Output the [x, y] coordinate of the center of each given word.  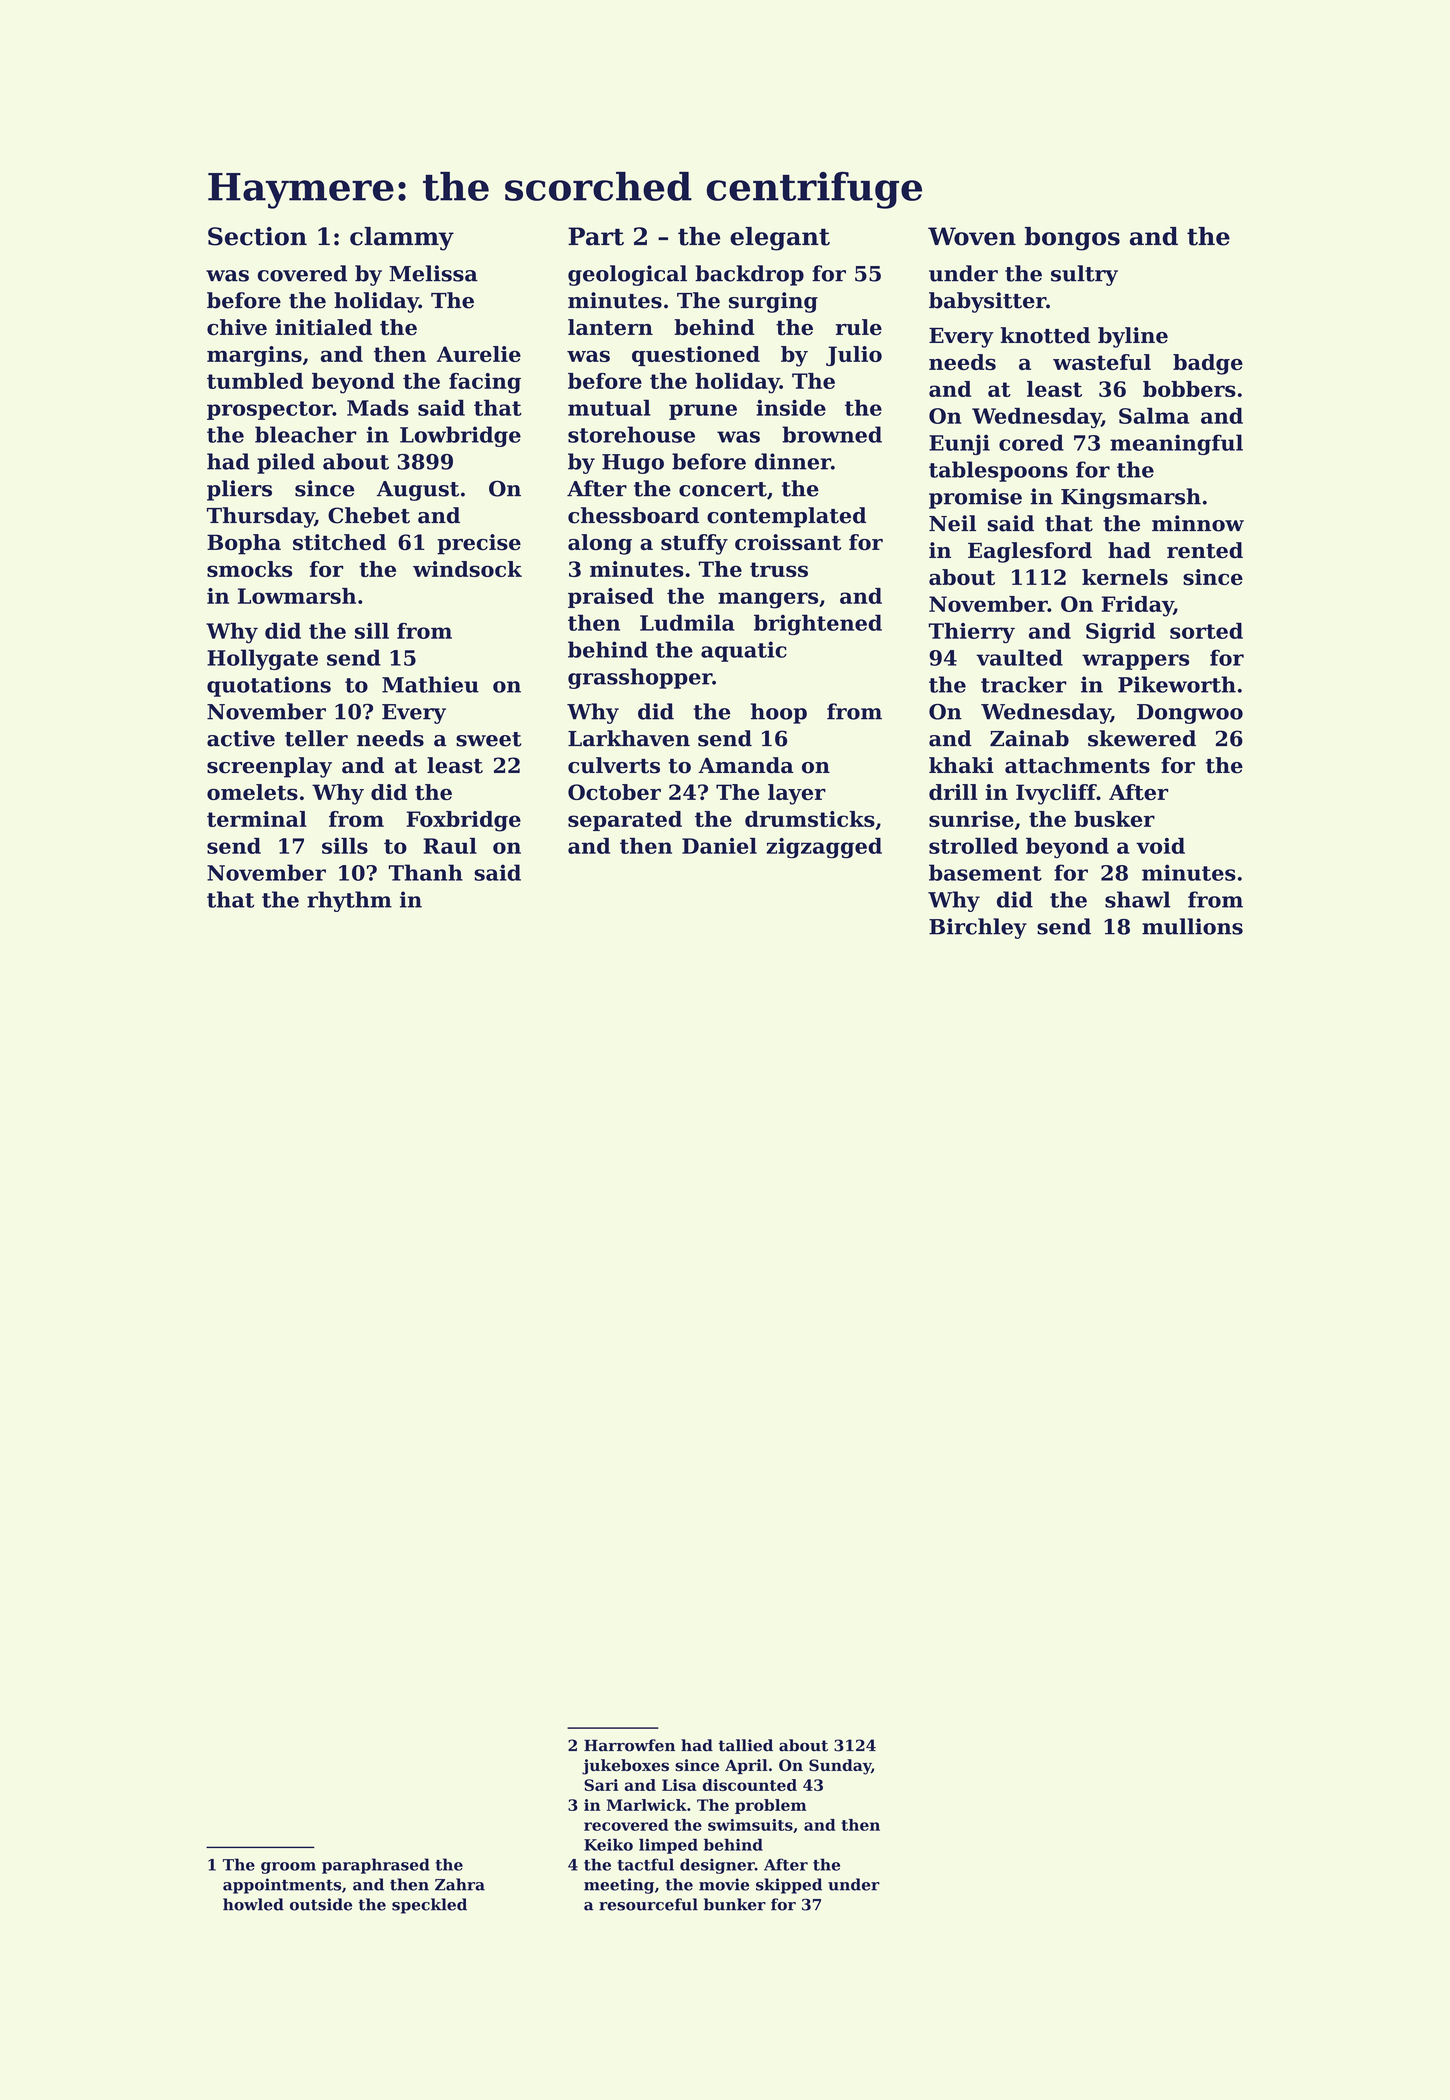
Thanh [426, 872]
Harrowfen [629, 1745]
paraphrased [376, 1866]
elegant [780, 239]
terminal [257, 819]
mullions [1192, 926]
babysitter [987, 302]
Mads [378, 407]
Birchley [978, 928]
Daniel [719, 846]
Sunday [840, 1767]
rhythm [349, 901]
